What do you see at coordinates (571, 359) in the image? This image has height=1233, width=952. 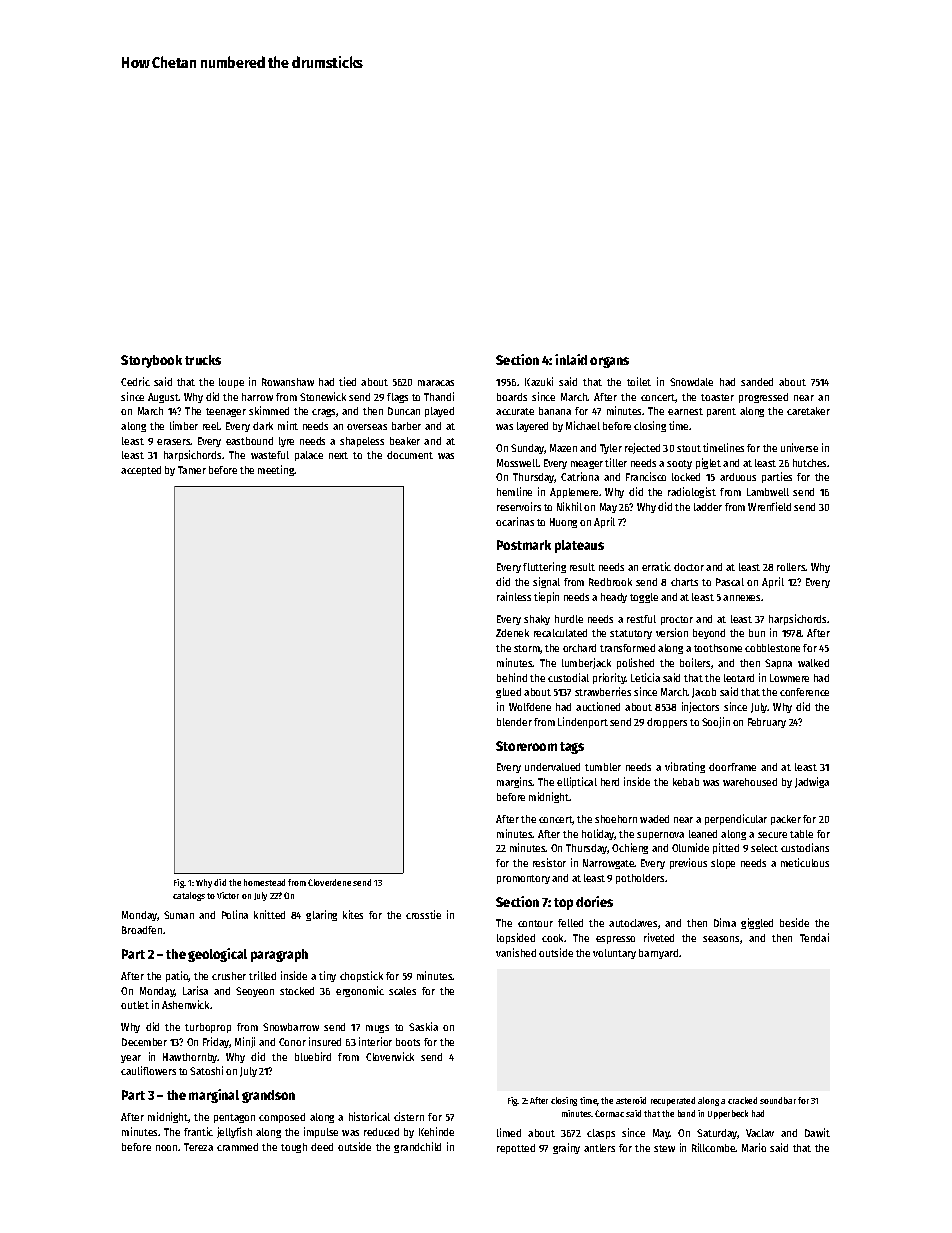 I see `inlaid` at bounding box center [571, 359].
